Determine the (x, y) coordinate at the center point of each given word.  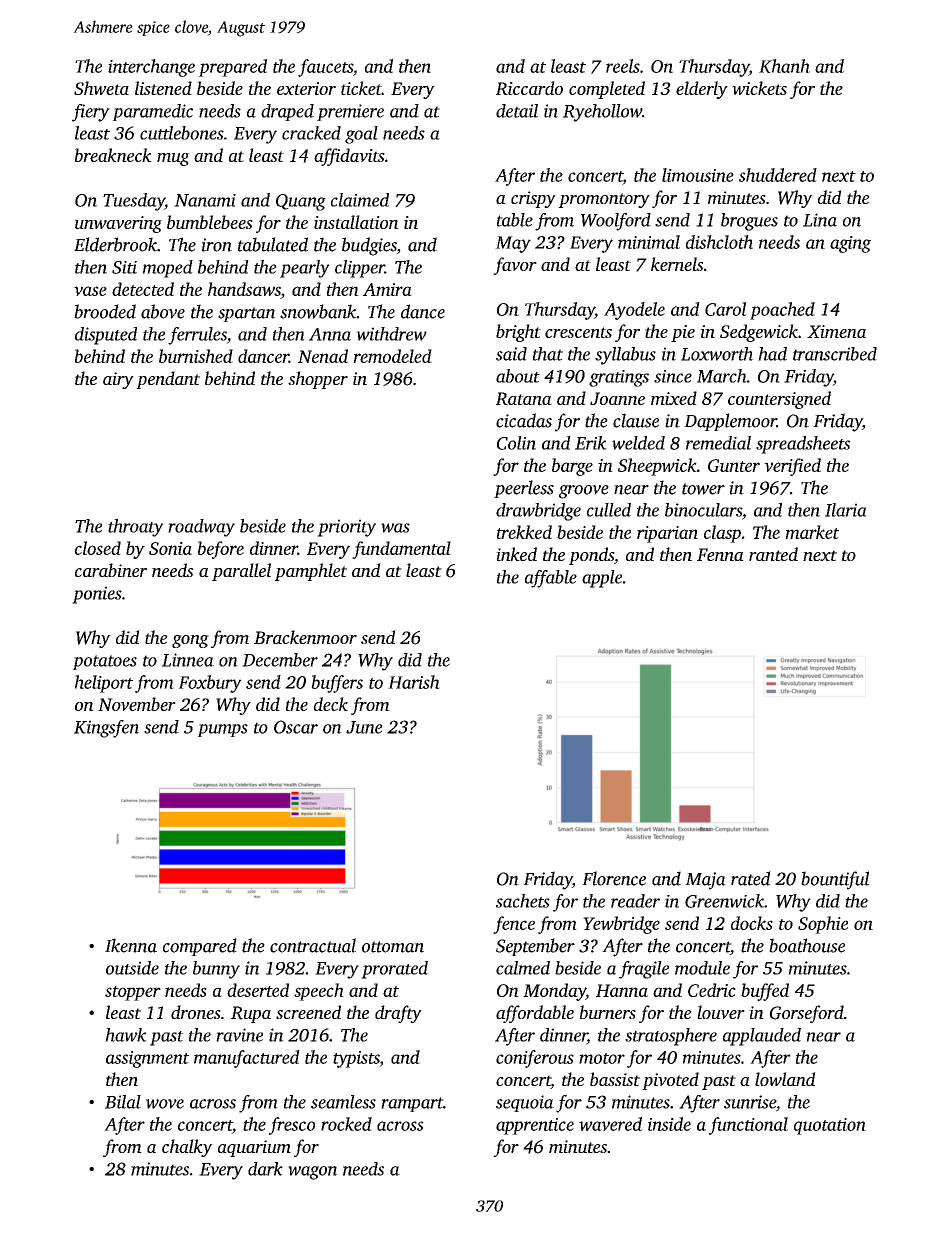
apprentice (535, 1126)
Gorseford (806, 1014)
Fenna (720, 554)
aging (850, 244)
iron (216, 245)
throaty (136, 528)
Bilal (123, 1102)
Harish (414, 682)
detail (517, 111)
